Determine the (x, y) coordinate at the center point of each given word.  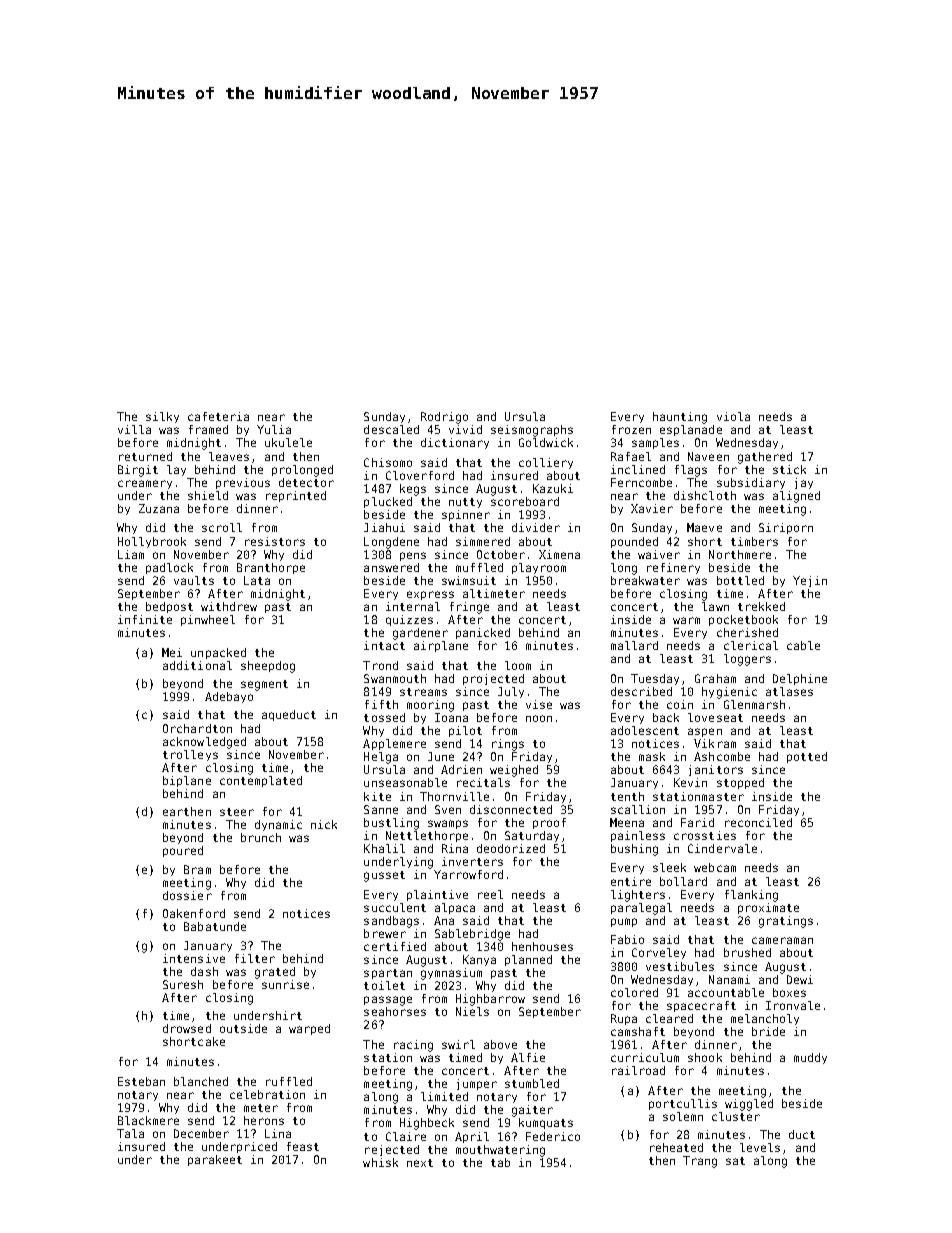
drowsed (187, 1028)
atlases (789, 691)
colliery (546, 463)
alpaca (455, 908)
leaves (229, 456)
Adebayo (229, 697)
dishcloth (705, 495)
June (441, 756)
